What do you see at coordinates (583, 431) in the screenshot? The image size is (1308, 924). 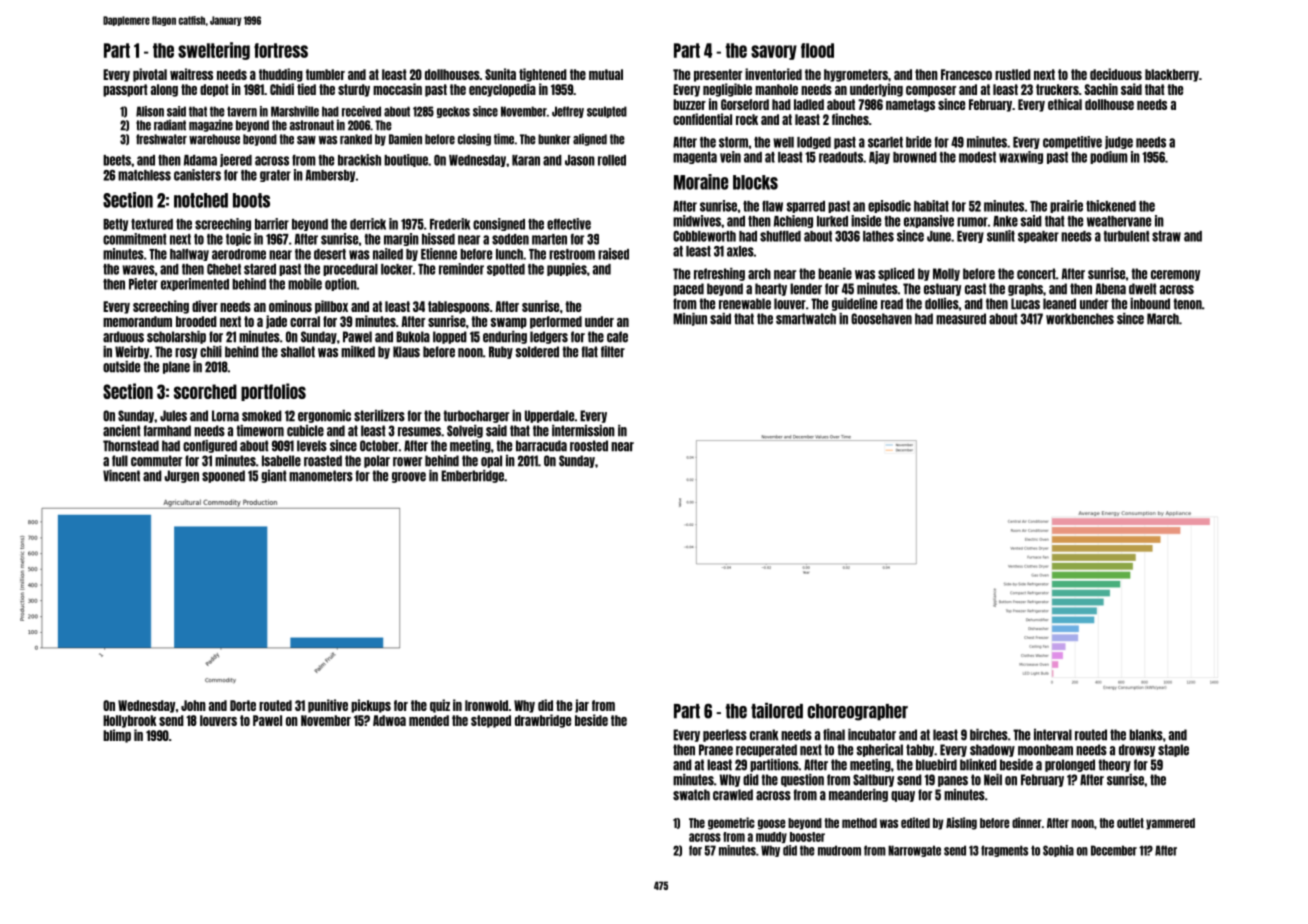 I see `intermission` at bounding box center [583, 431].
